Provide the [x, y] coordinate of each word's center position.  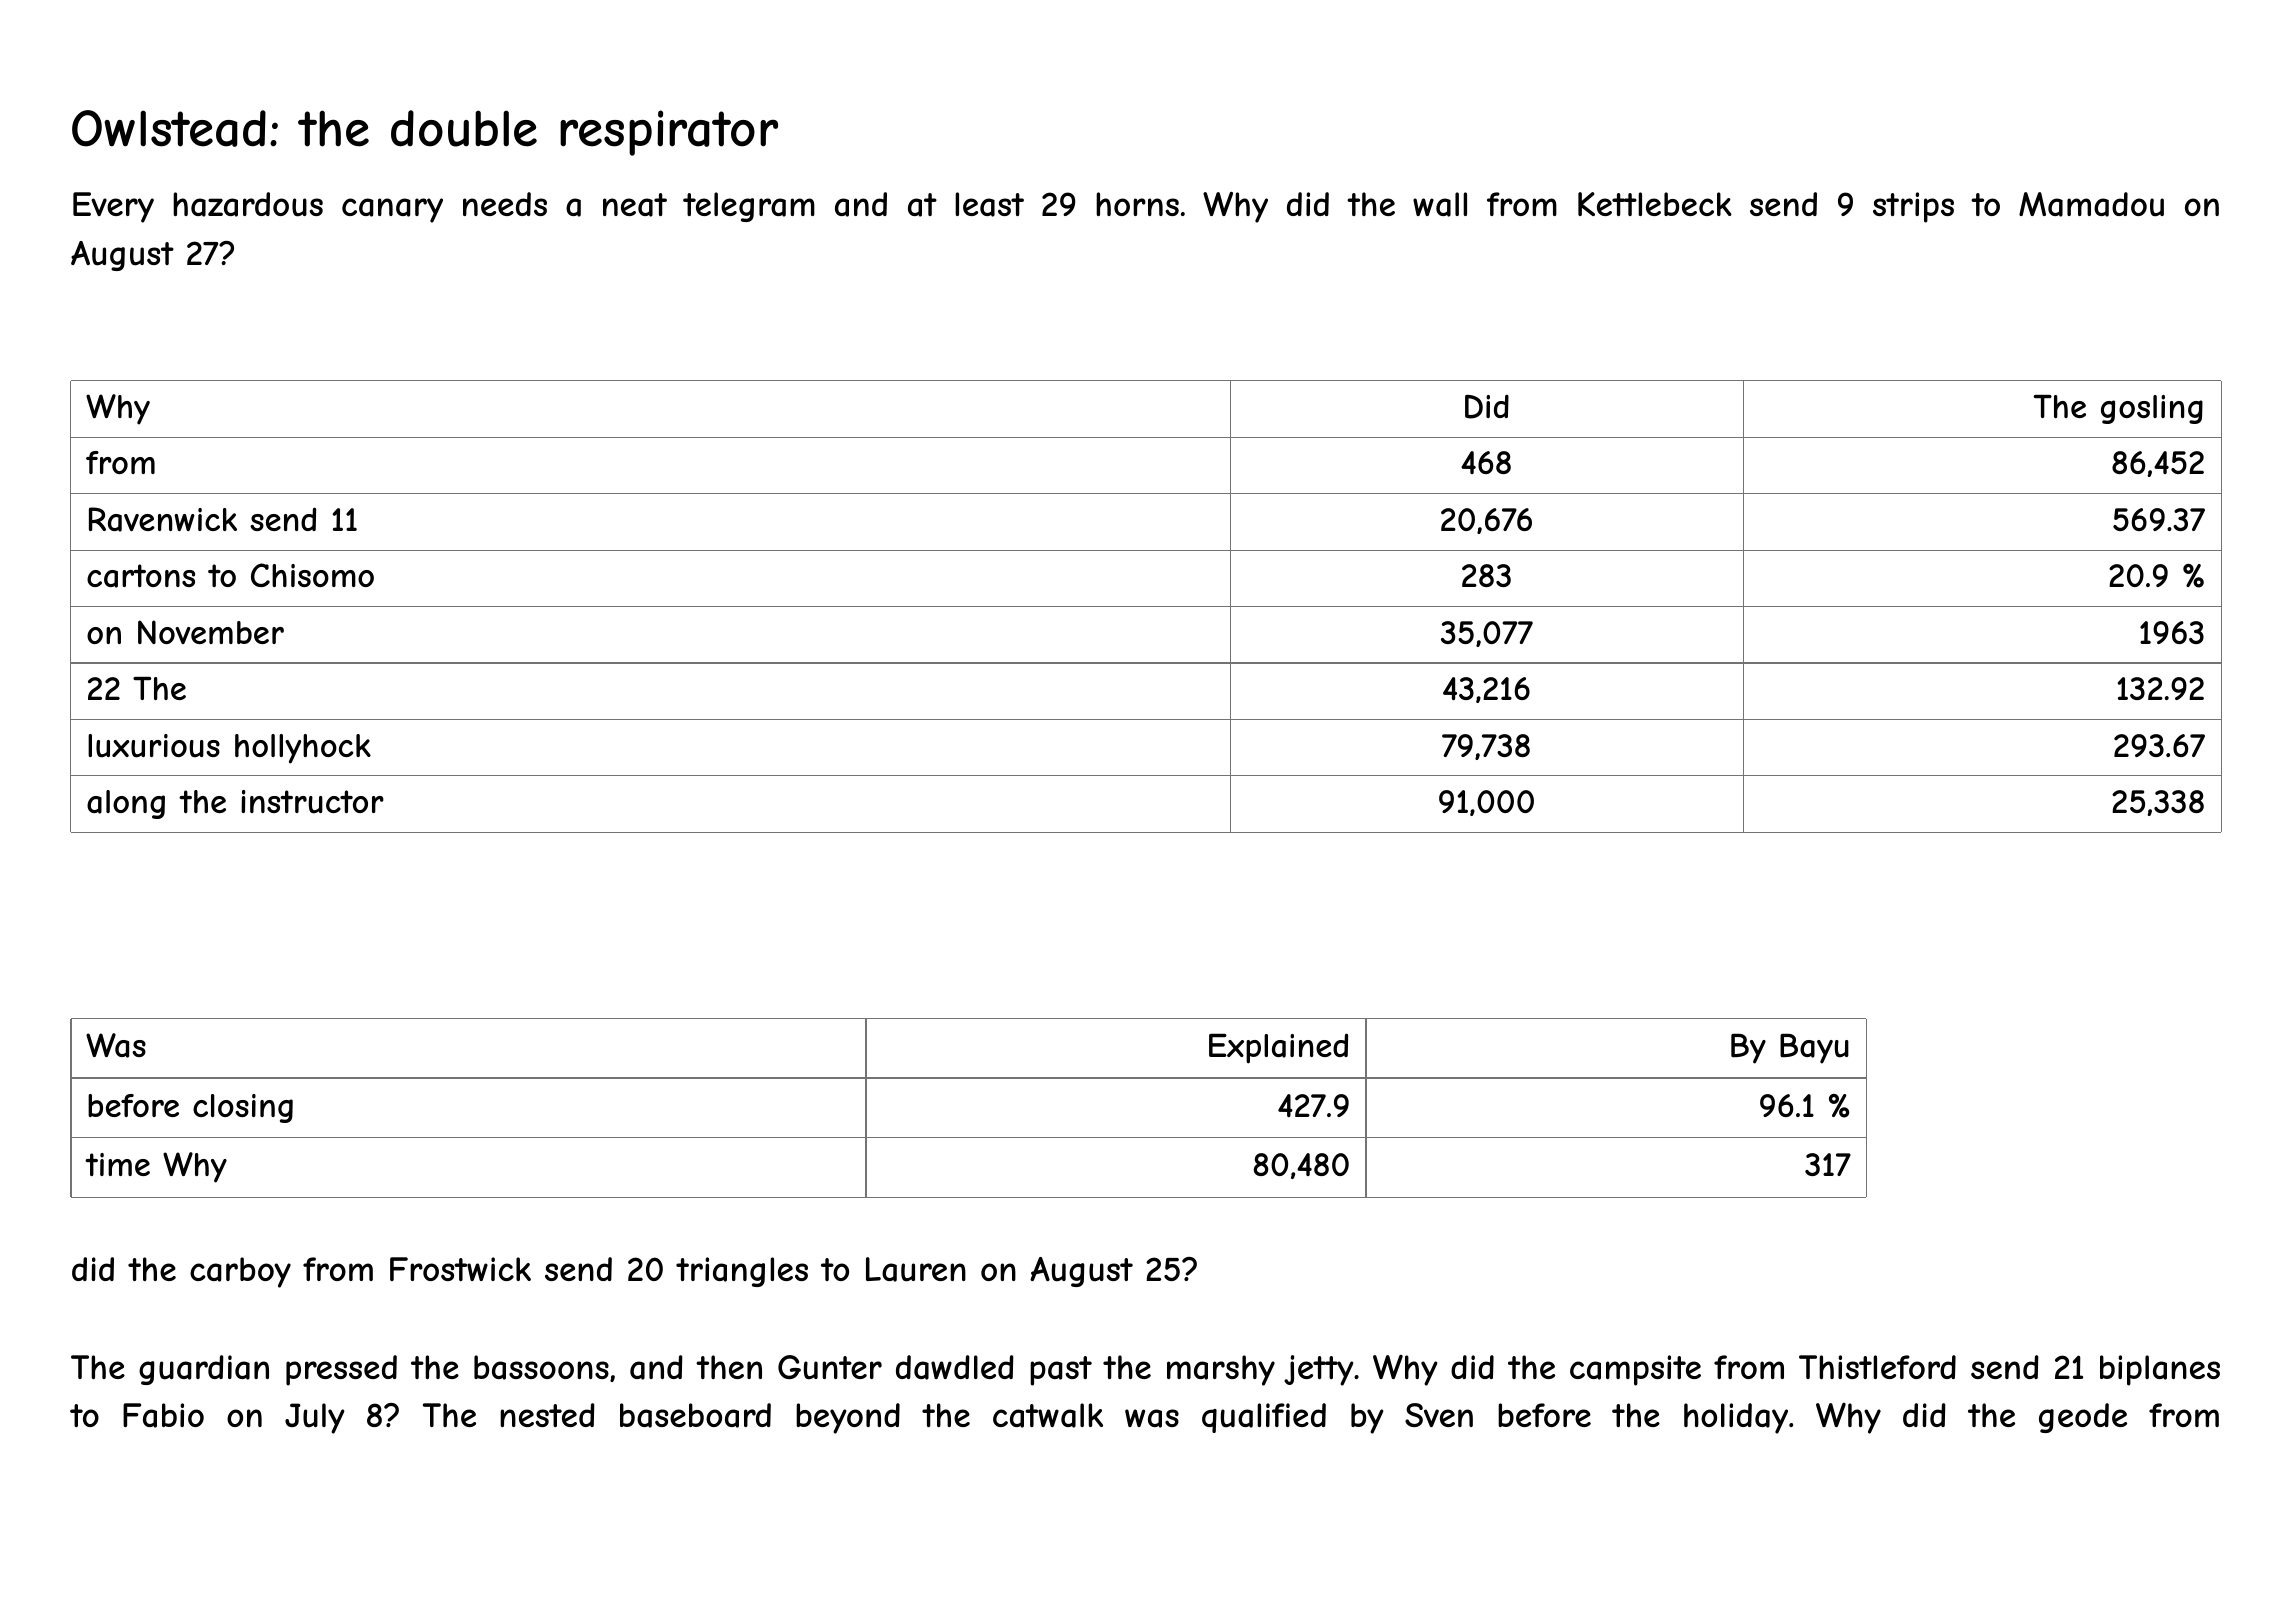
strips [1913, 207]
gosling [2152, 409]
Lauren [916, 1269]
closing [243, 1108]
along [126, 804]
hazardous [248, 204]
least [989, 204]
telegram [749, 207]
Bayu [1814, 1049]
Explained [1278, 1048]
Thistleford [1877, 1367]
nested [547, 1415]
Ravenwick [163, 519]
